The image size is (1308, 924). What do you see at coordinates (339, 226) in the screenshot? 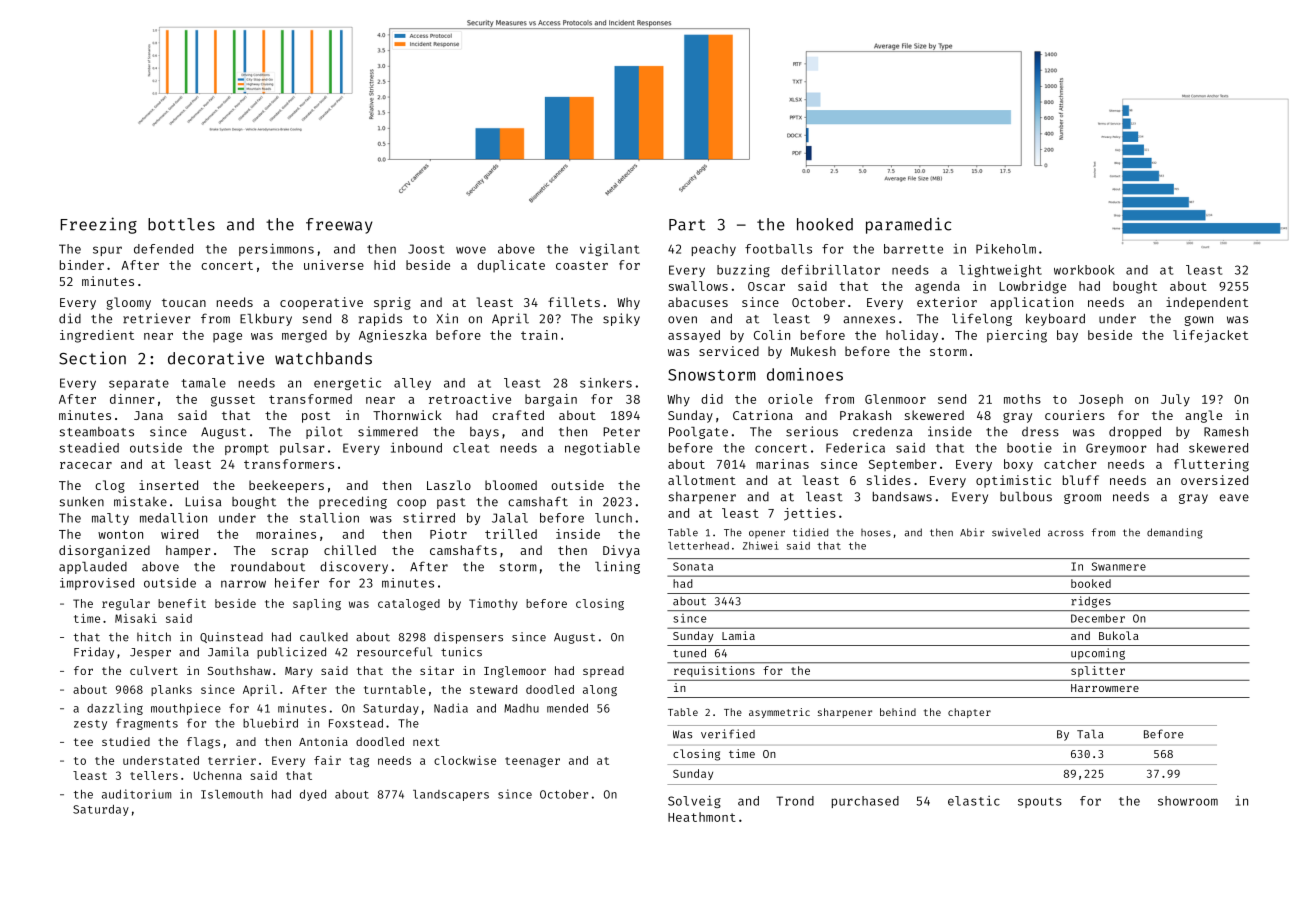
I see `freeway` at bounding box center [339, 226].
